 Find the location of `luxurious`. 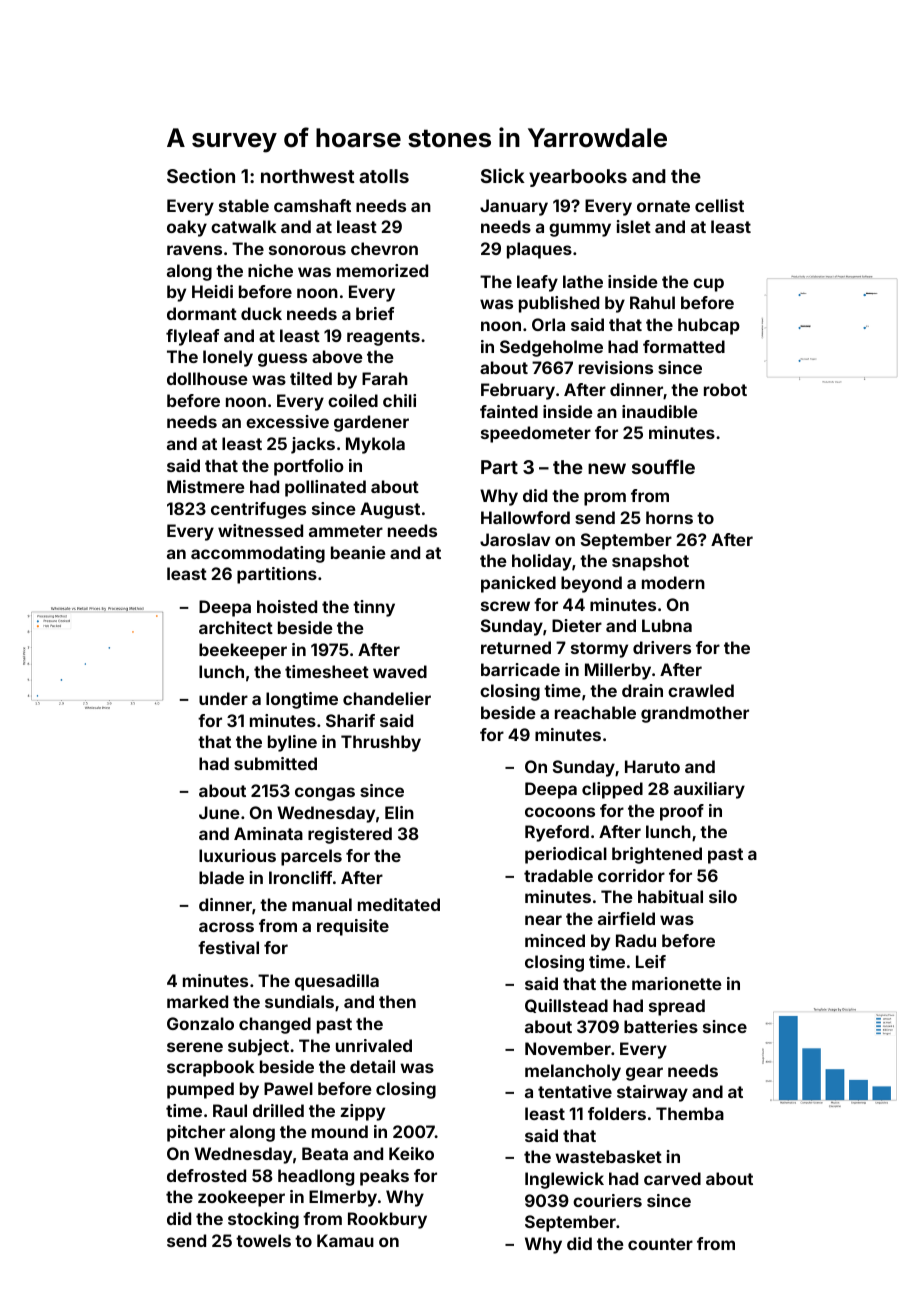

luxurious is located at coordinates (237, 855).
